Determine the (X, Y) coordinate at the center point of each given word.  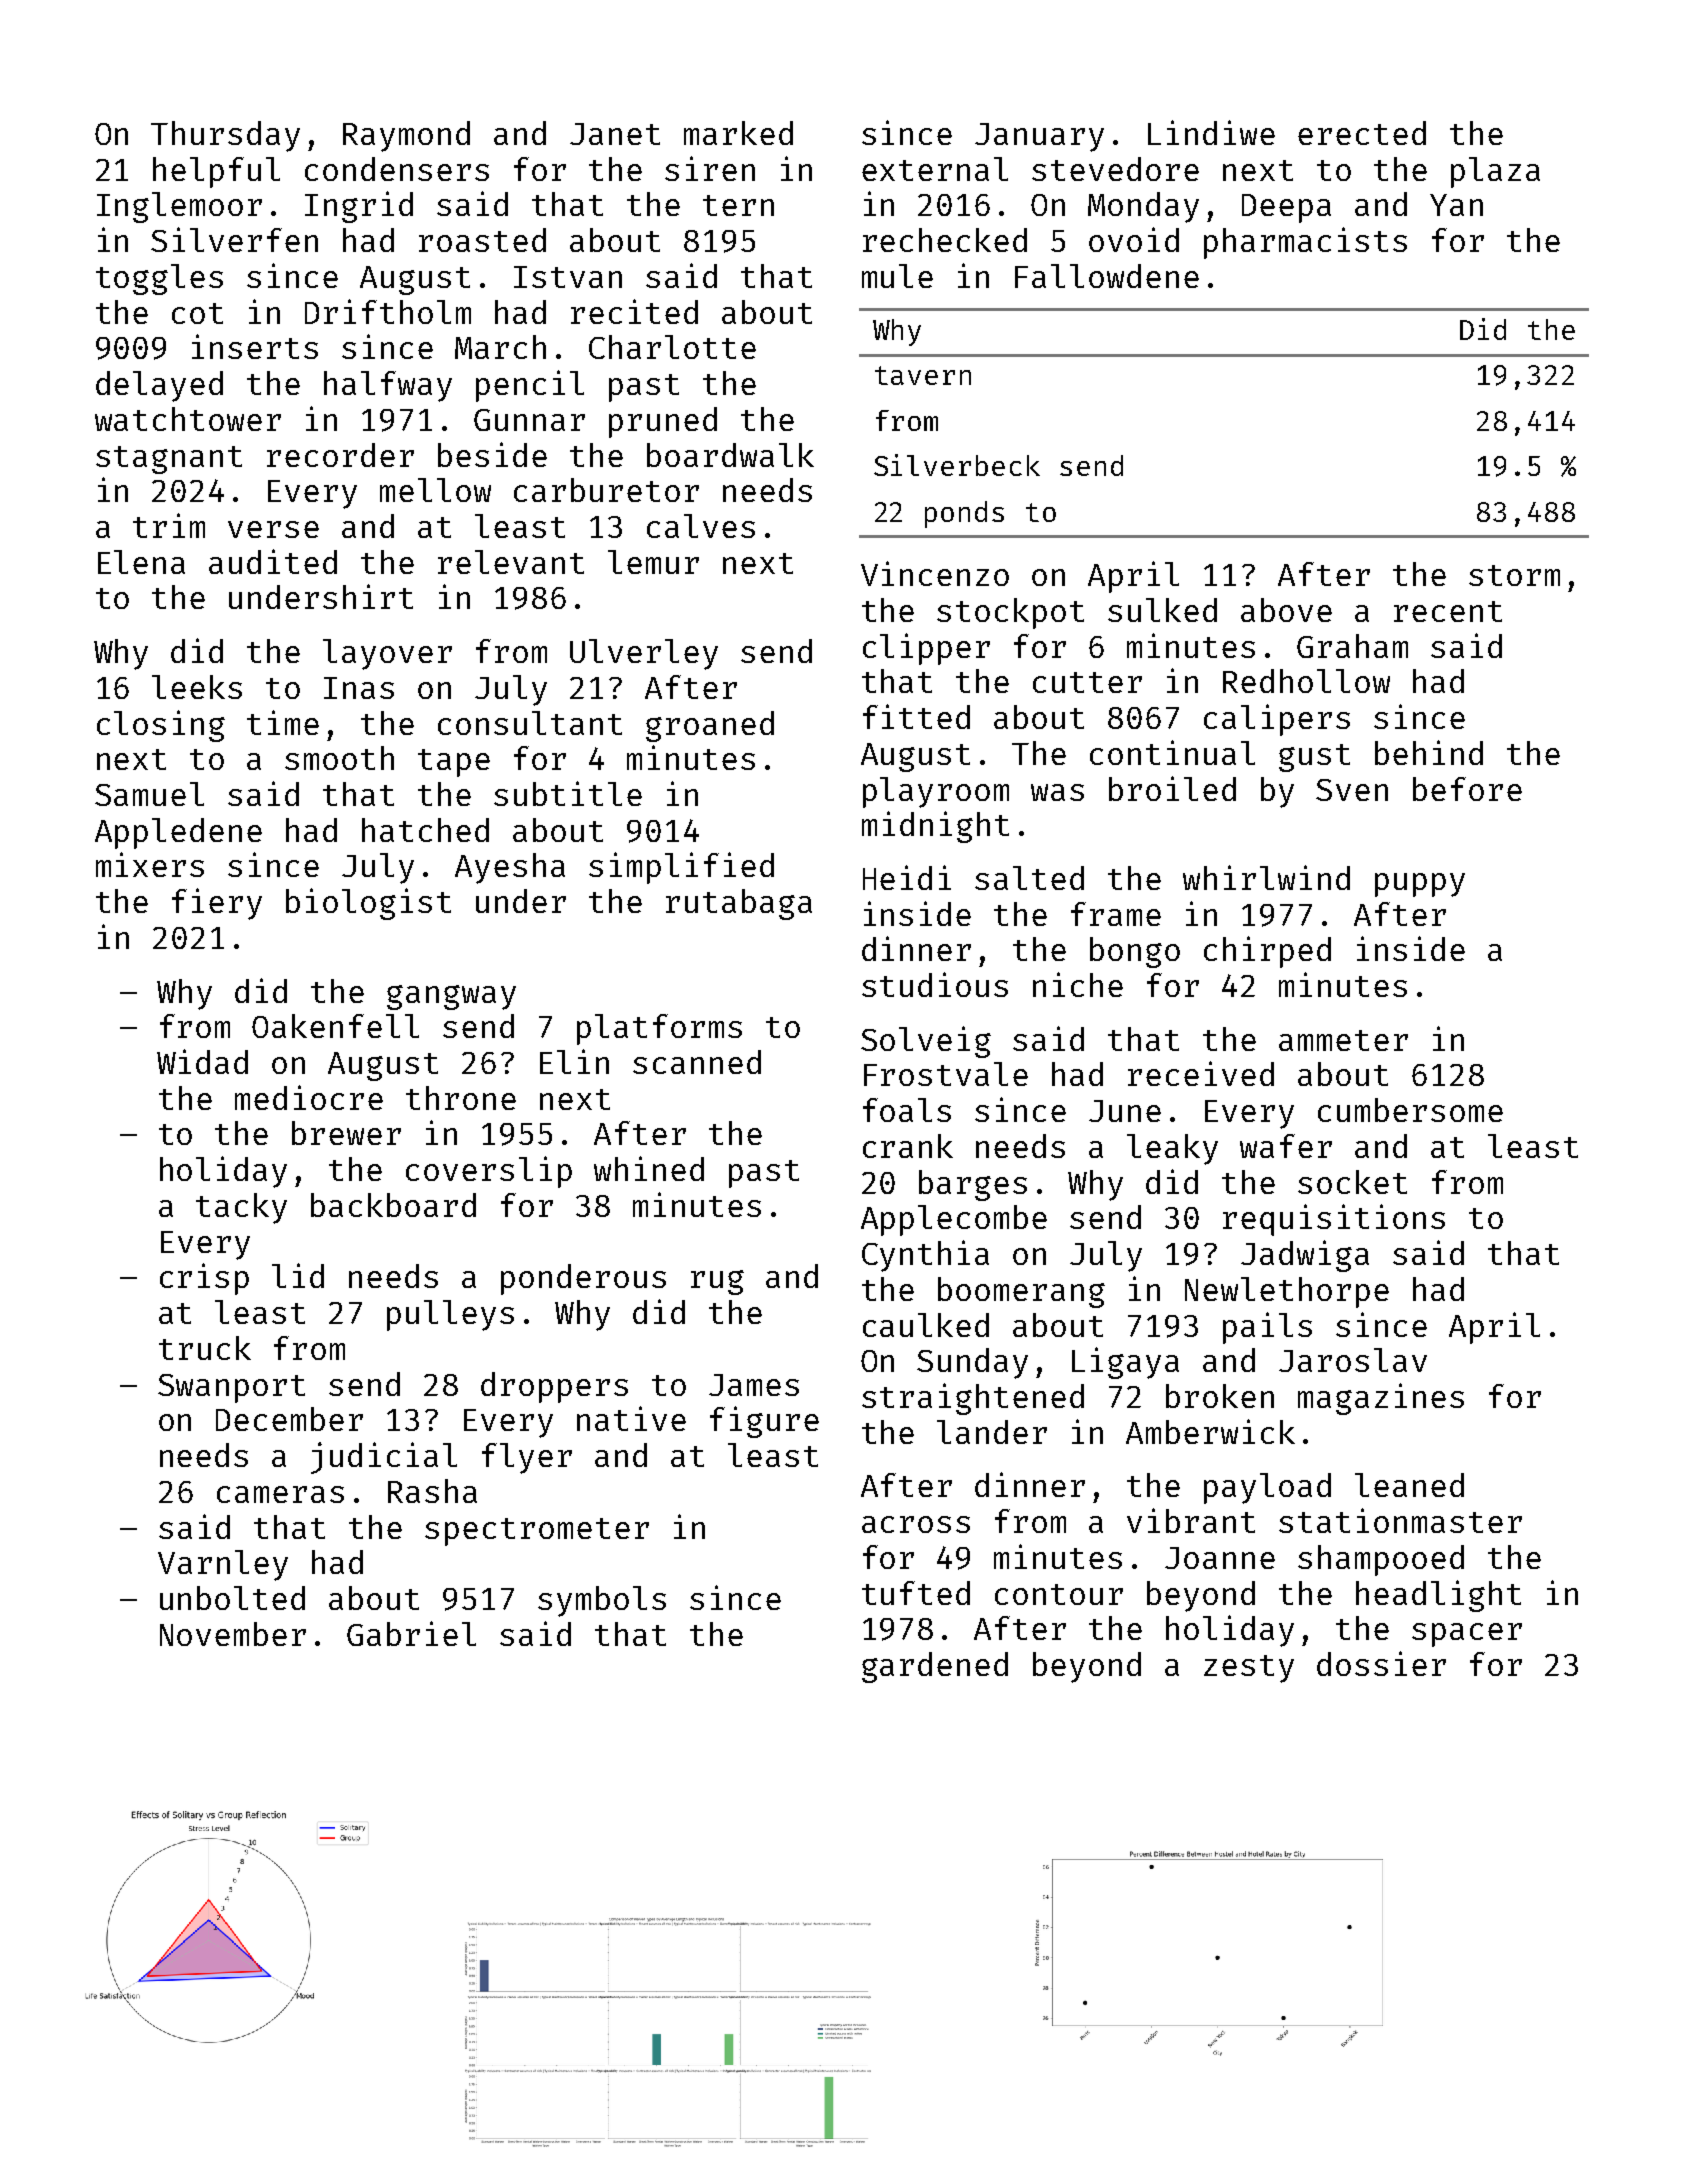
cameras (280, 1494)
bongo (1135, 952)
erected (1362, 133)
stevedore (1115, 169)
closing (161, 726)
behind (1429, 752)
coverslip (489, 1172)
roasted (482, 240)
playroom (936, 792)
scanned (697, 1062)
